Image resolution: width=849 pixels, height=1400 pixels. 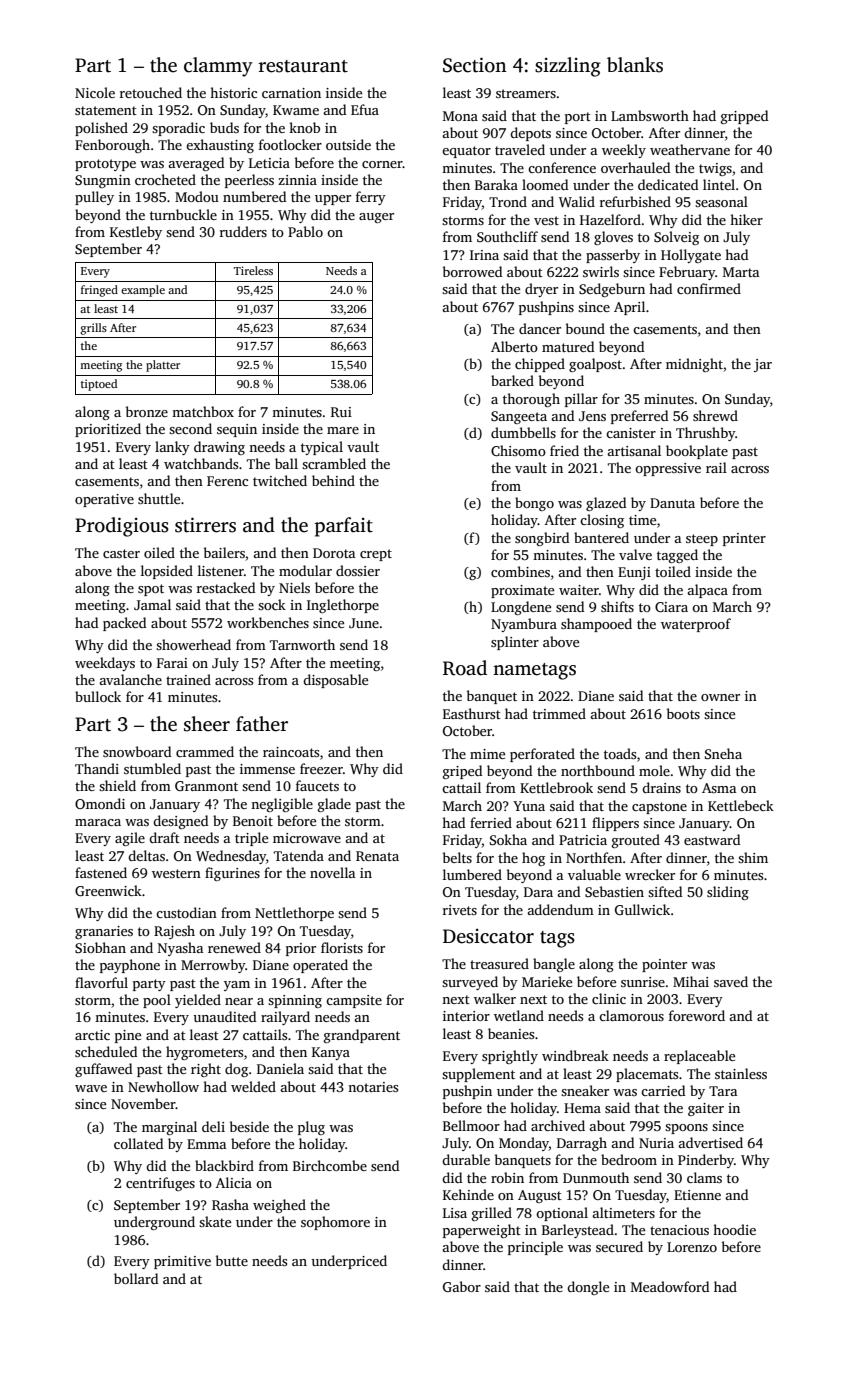 I want to click on Dorota, so click(x=334, y=553).
